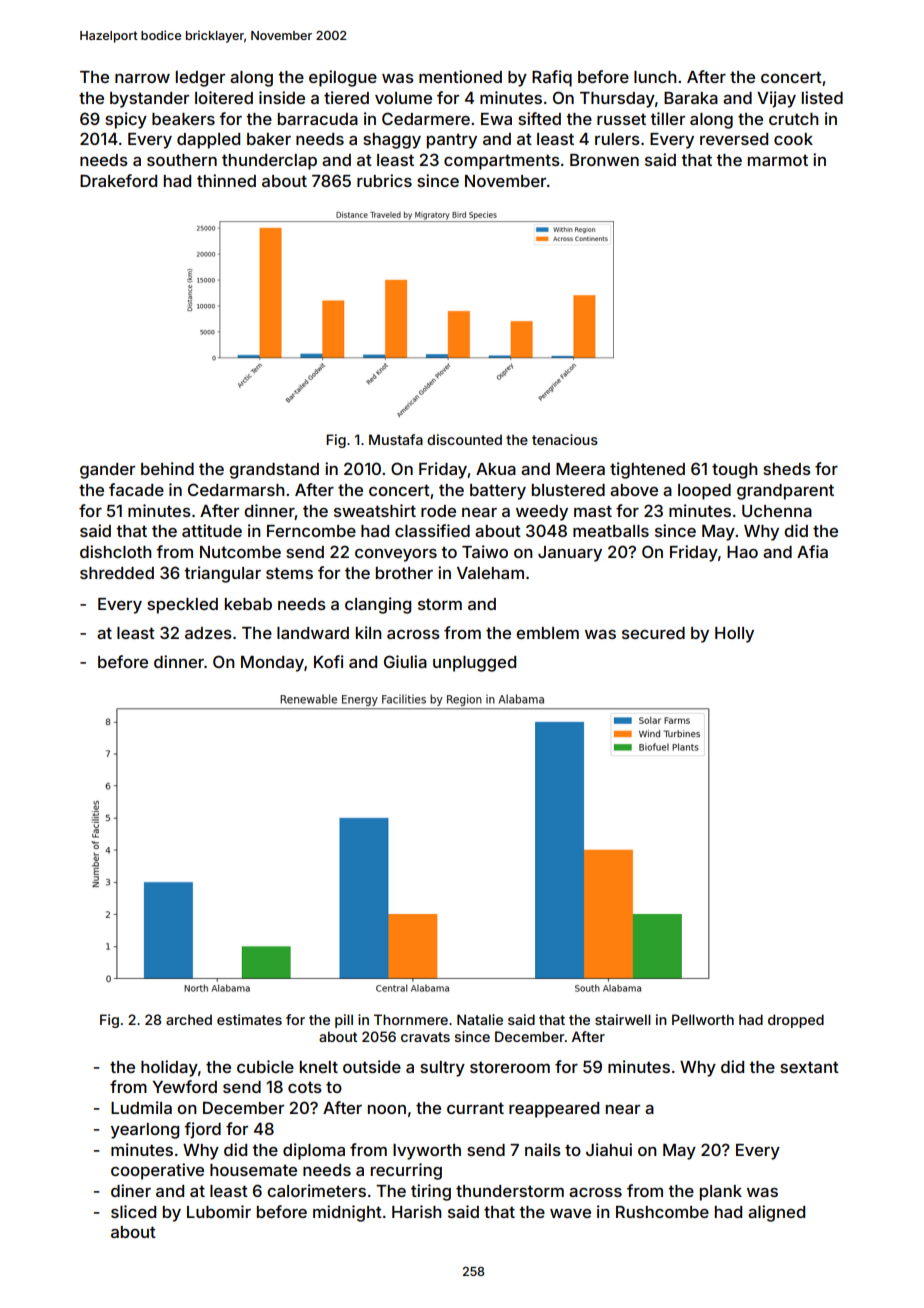 The image size is (924, 1308). Describe the element at coordinates (133, 1211) in the screenshot. I see `sliced` at that location.
